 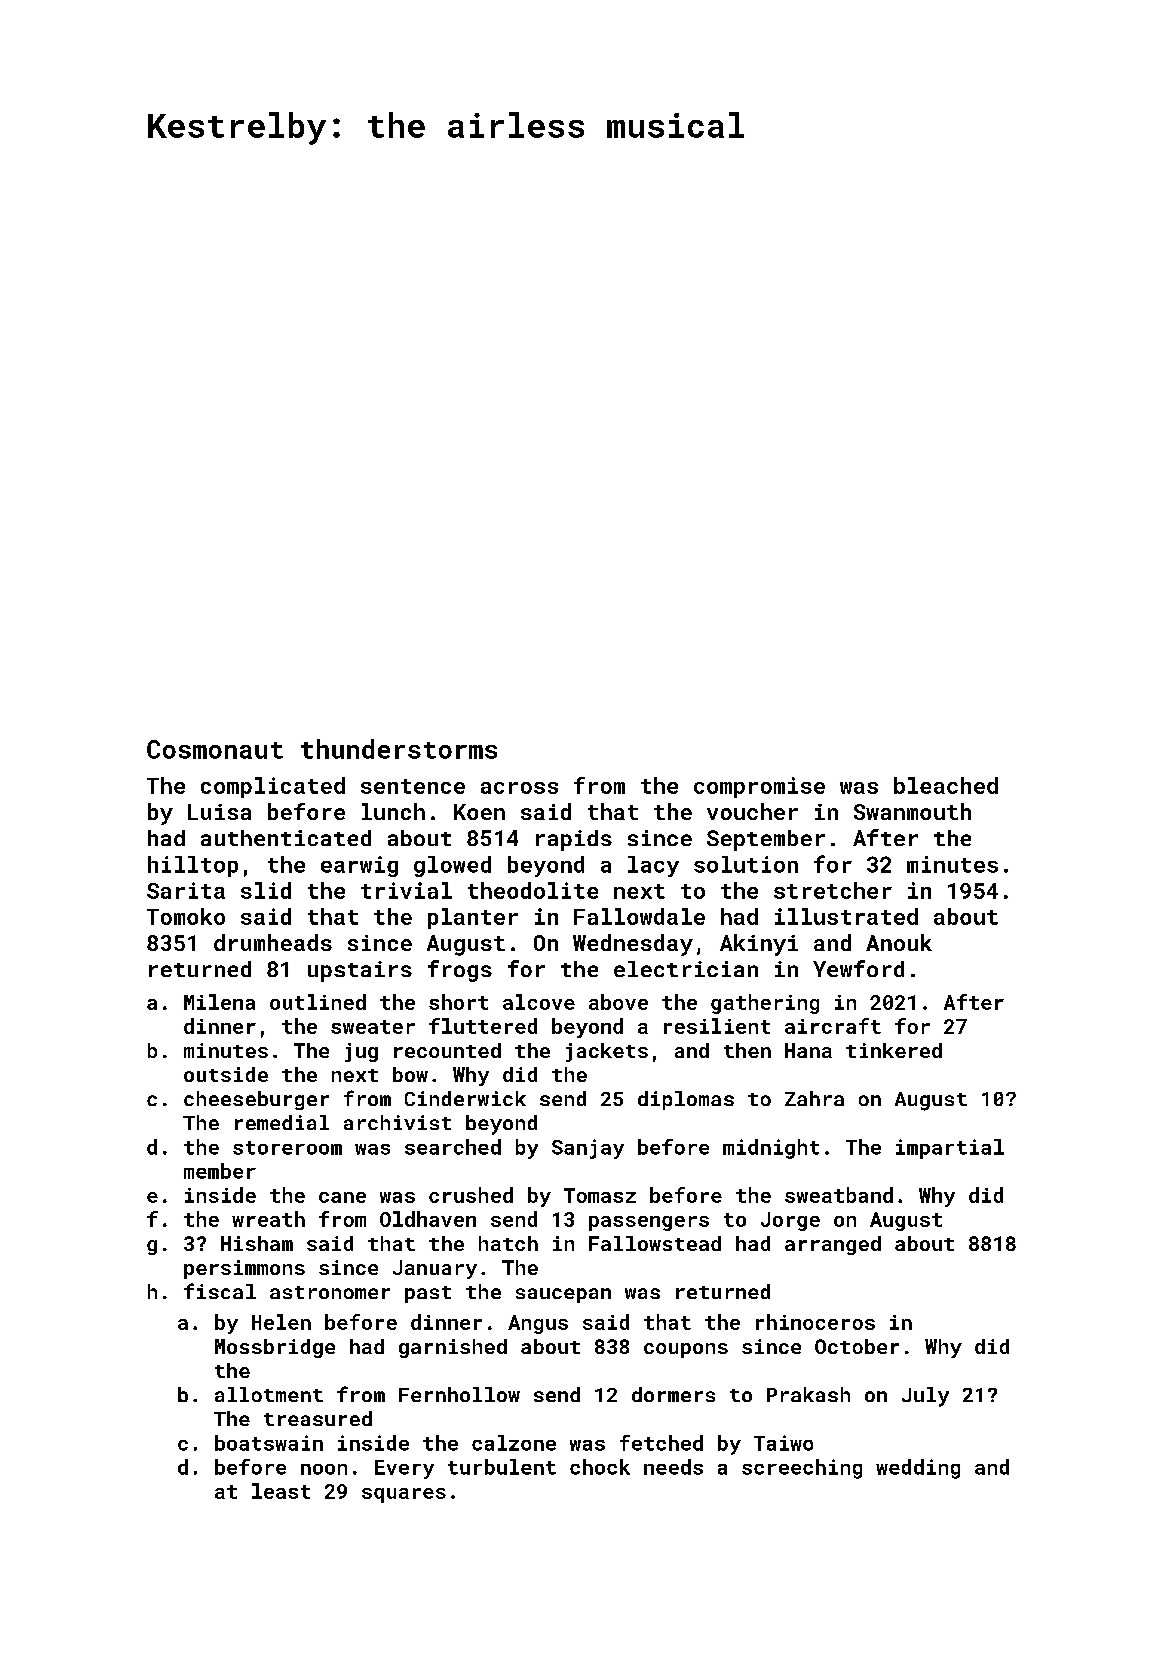 I want to click on short, so click(x=458, y=1002).
